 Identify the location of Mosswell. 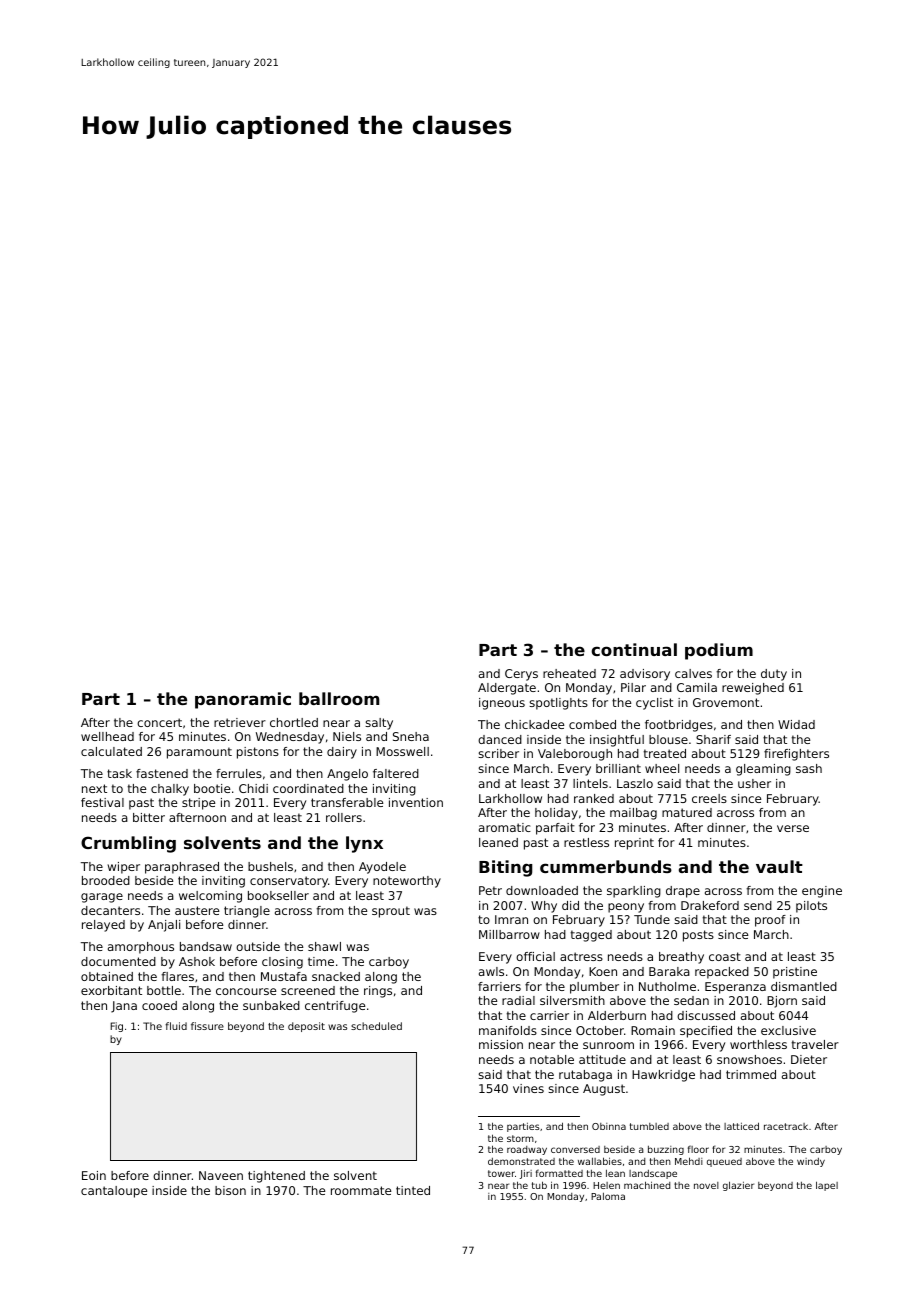
(402, 751).
